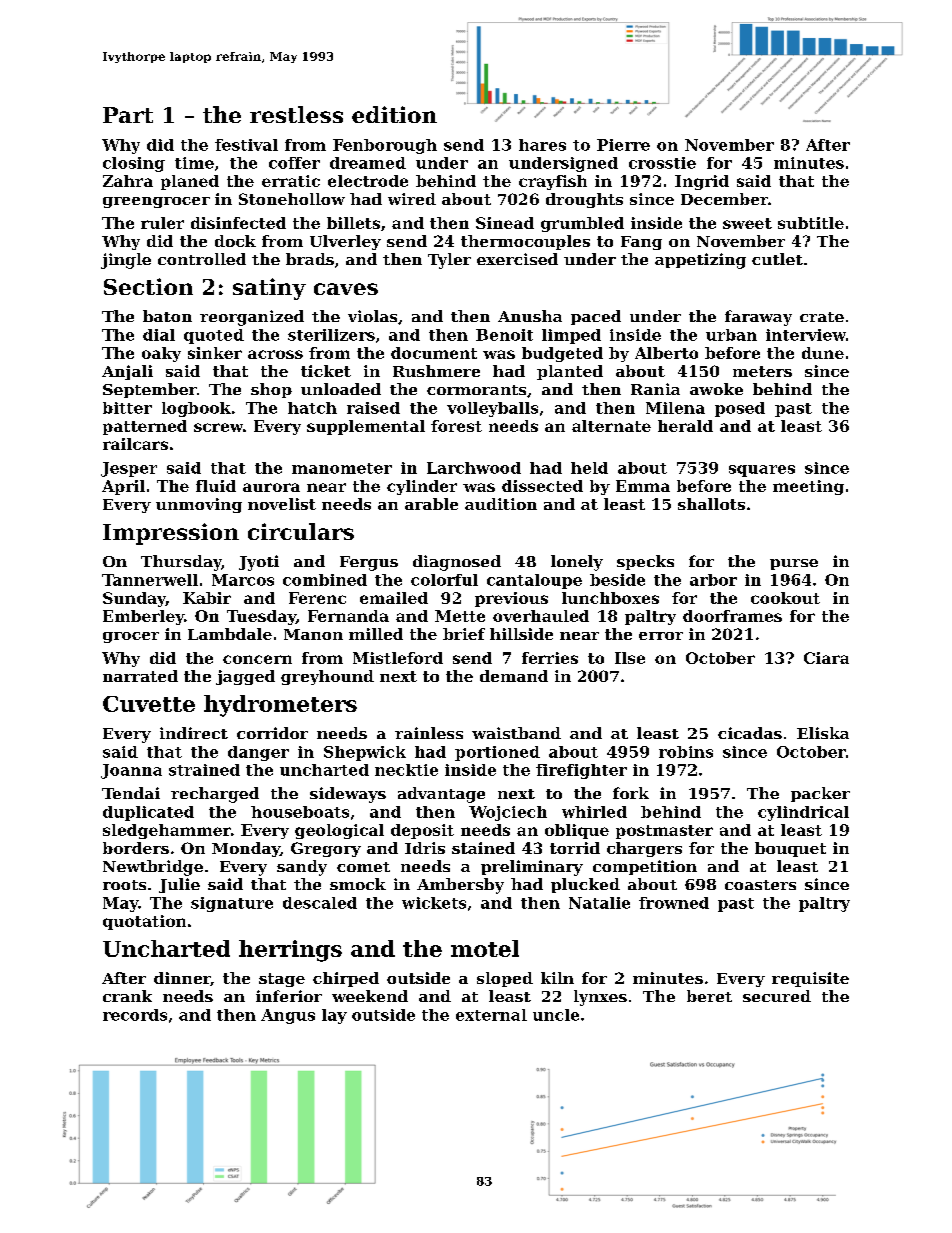 This screenshot has height=1233, width=952. Describe the element at coordinates (711, 504) in the screenshot. I see `shallots` at that location.
